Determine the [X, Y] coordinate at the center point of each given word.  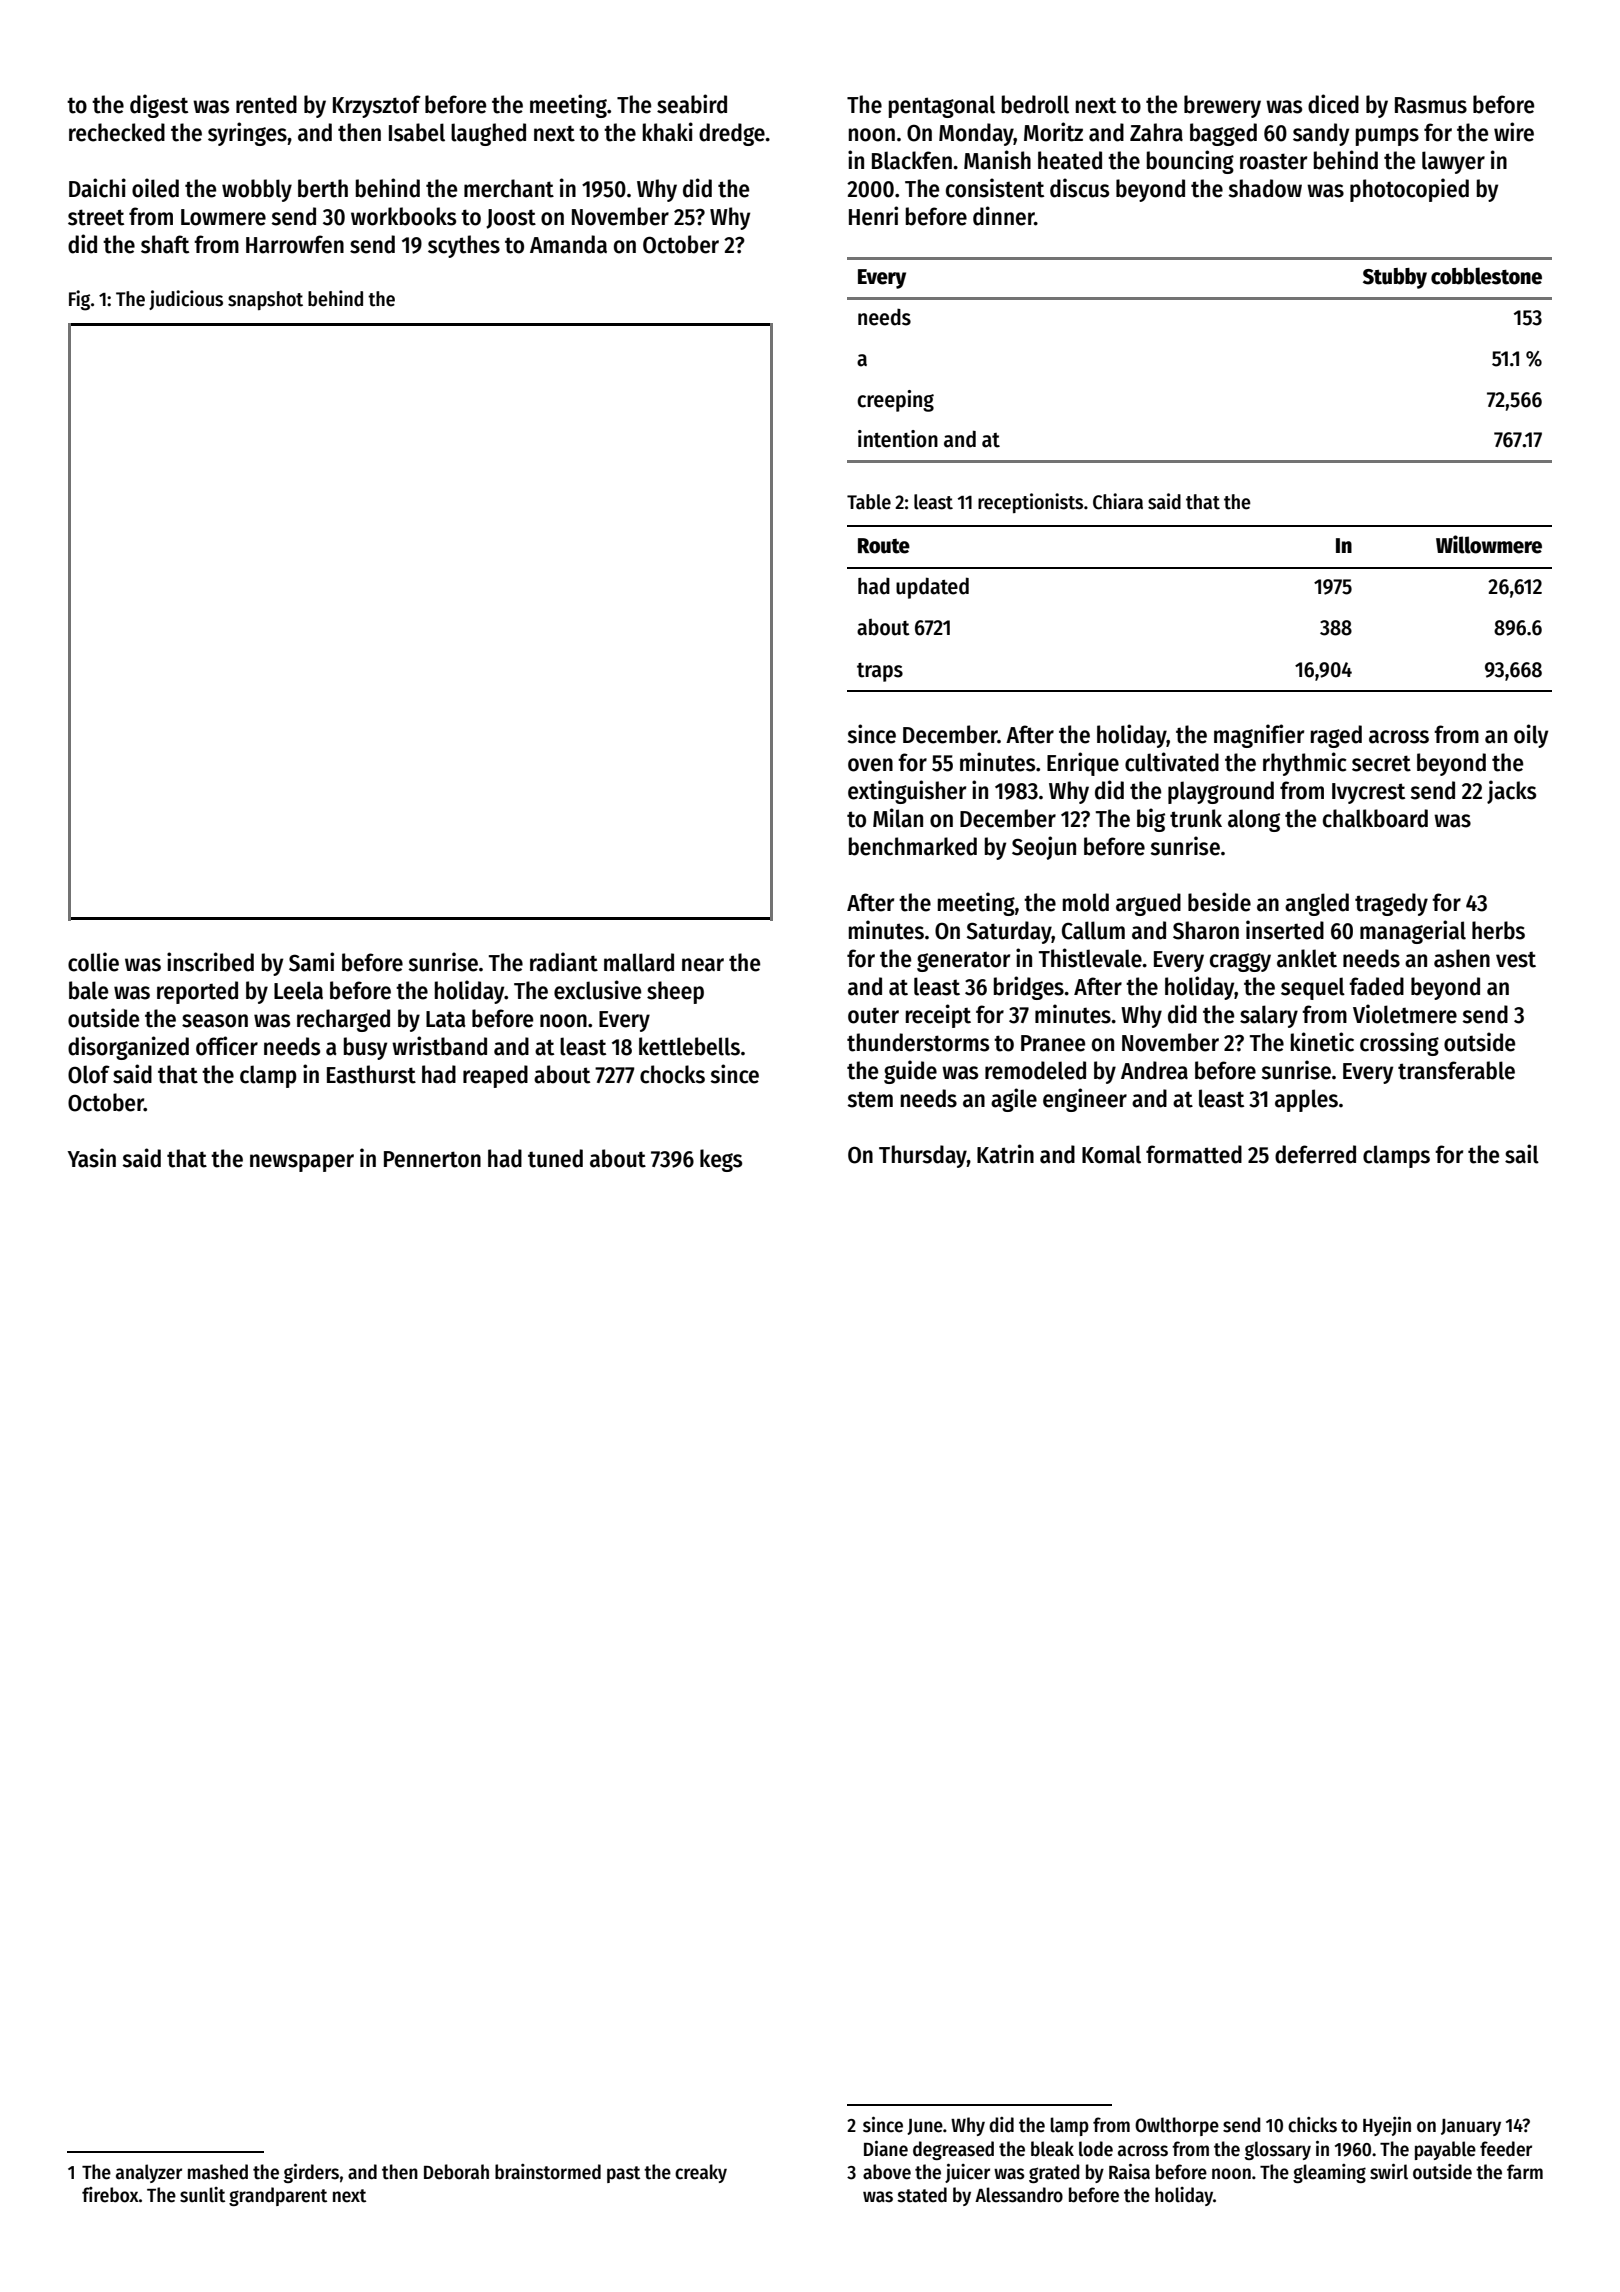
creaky [701, 2173]
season [215, 1021]
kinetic [1322, 1042]
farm [1525, 2172]
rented [266, 104]
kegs [721, 1160]
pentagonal [942, 106]
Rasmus [1431, 105]
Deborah [456, 2172]
